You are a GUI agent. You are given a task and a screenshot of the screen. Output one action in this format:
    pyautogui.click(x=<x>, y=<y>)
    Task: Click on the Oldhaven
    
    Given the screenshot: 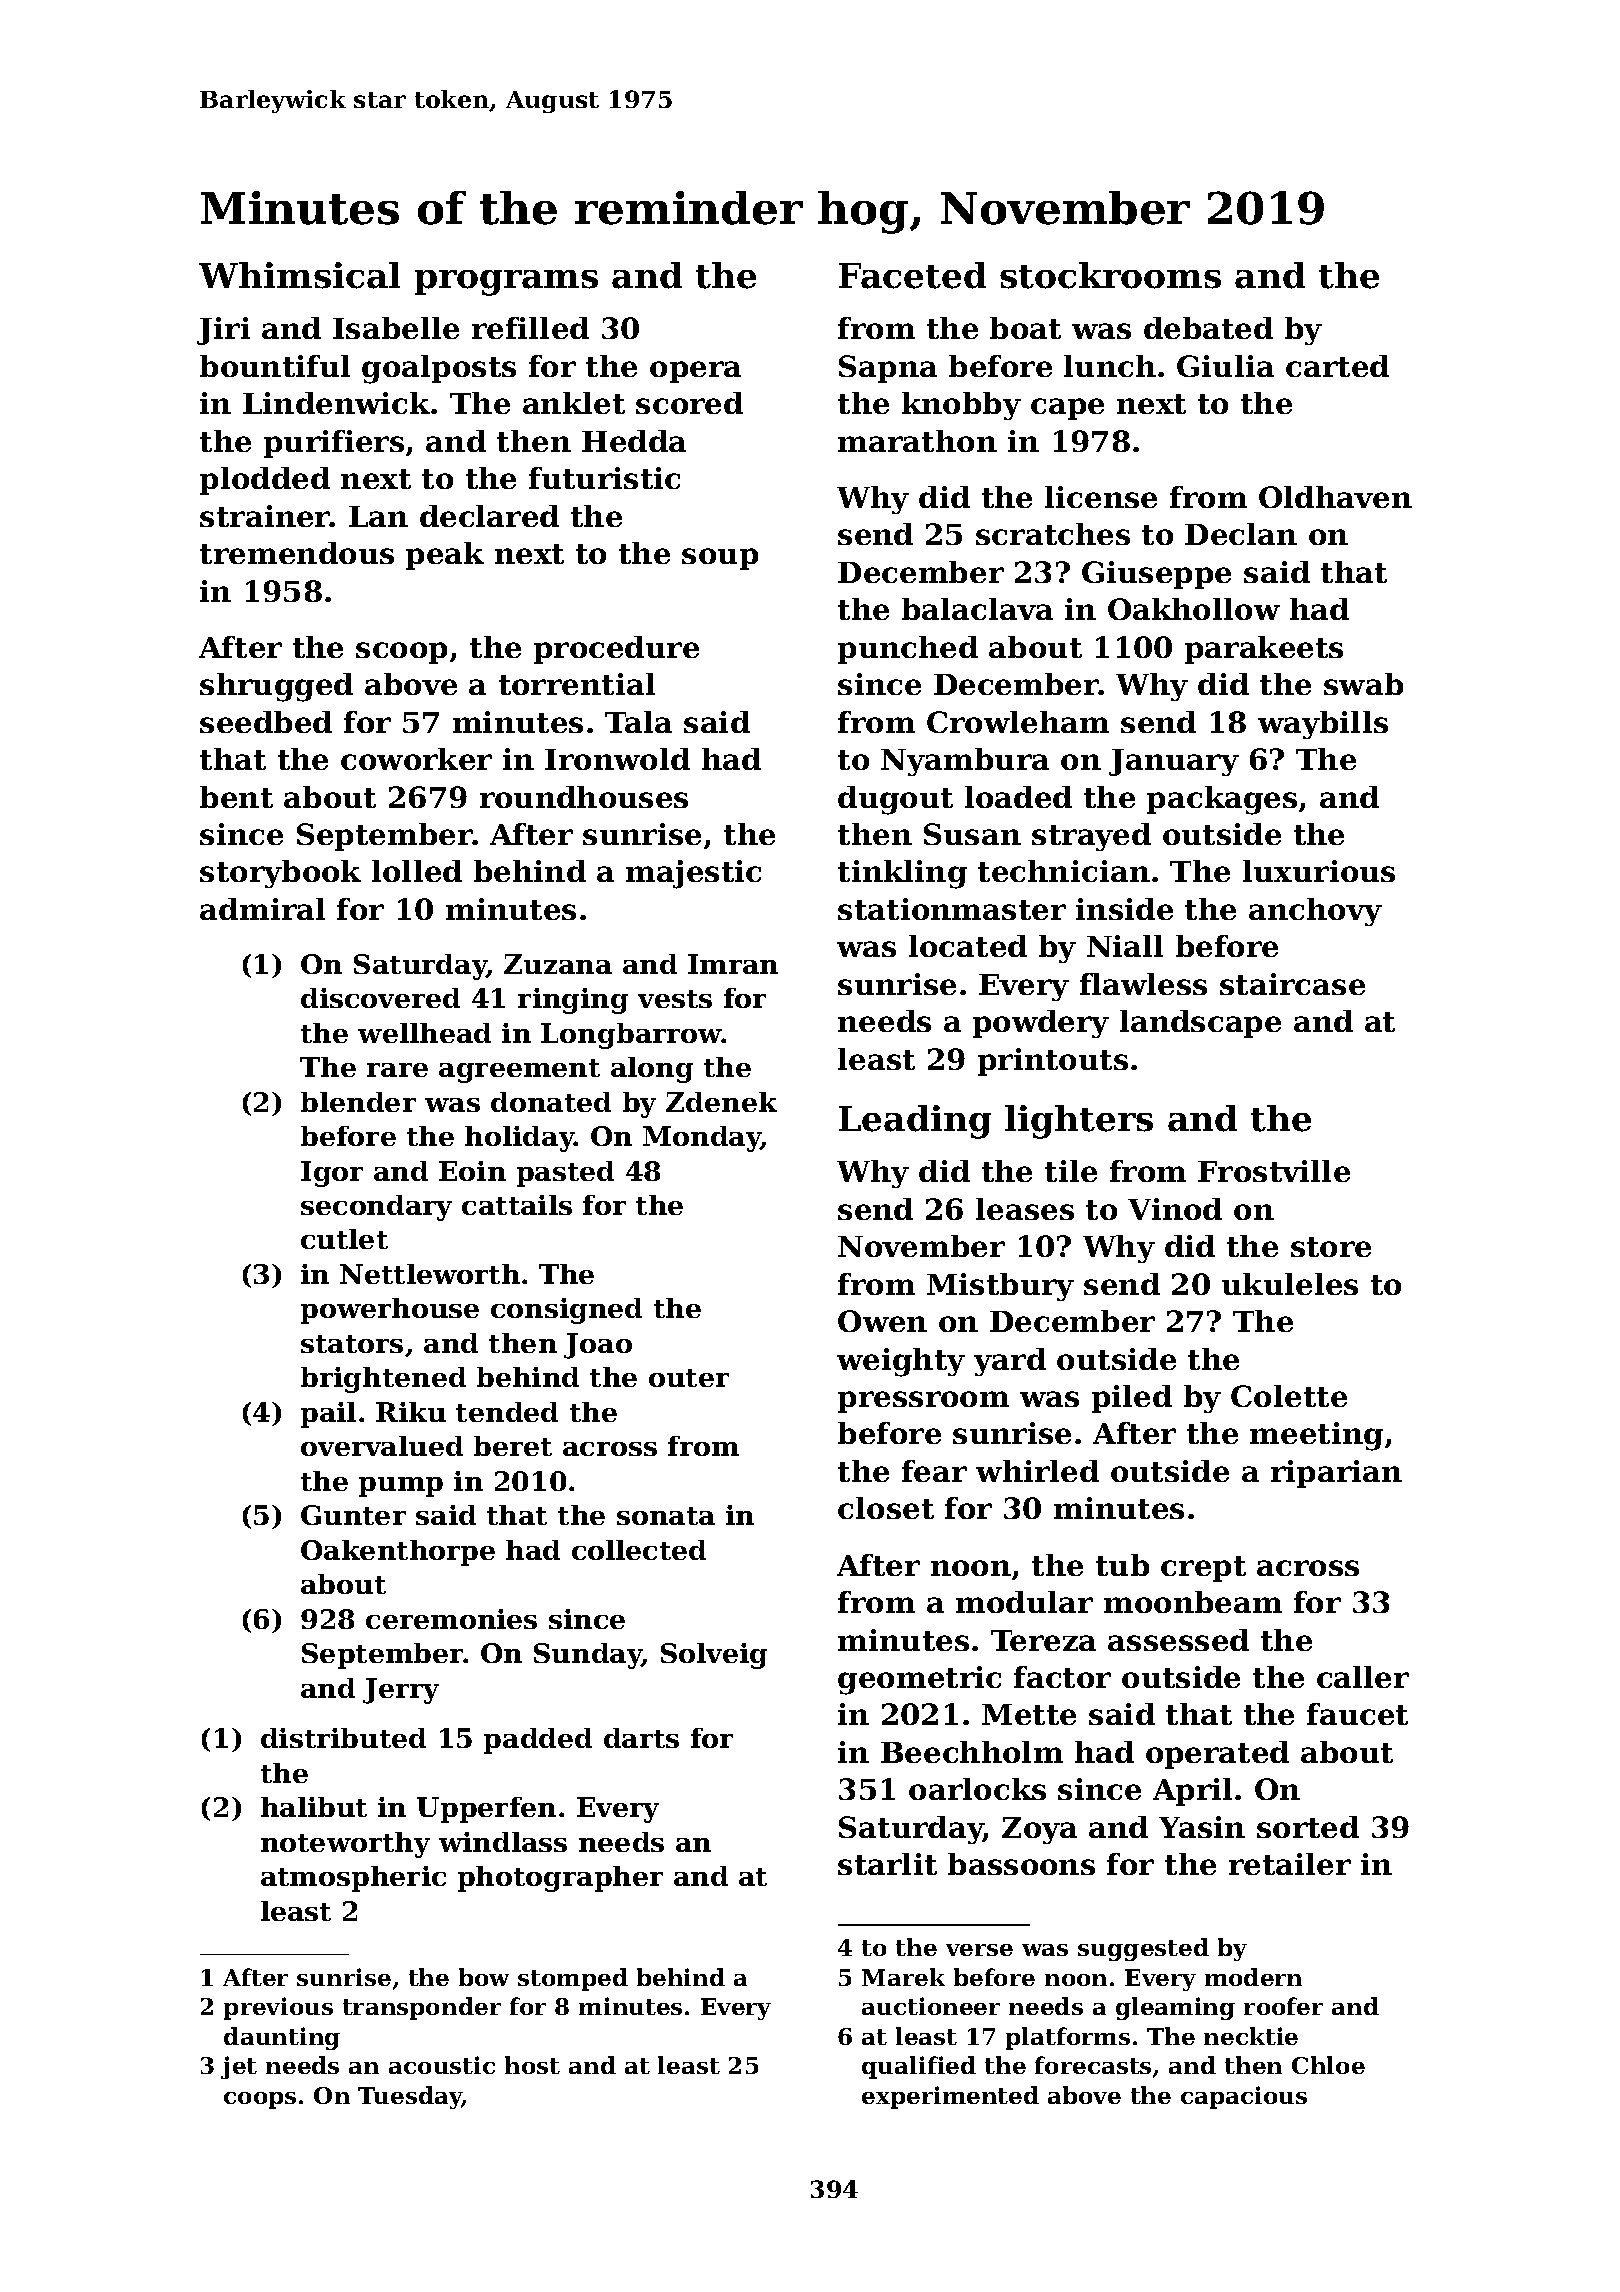 What is the action you would take?
    pyautogui.click(x=1335, y=497)
